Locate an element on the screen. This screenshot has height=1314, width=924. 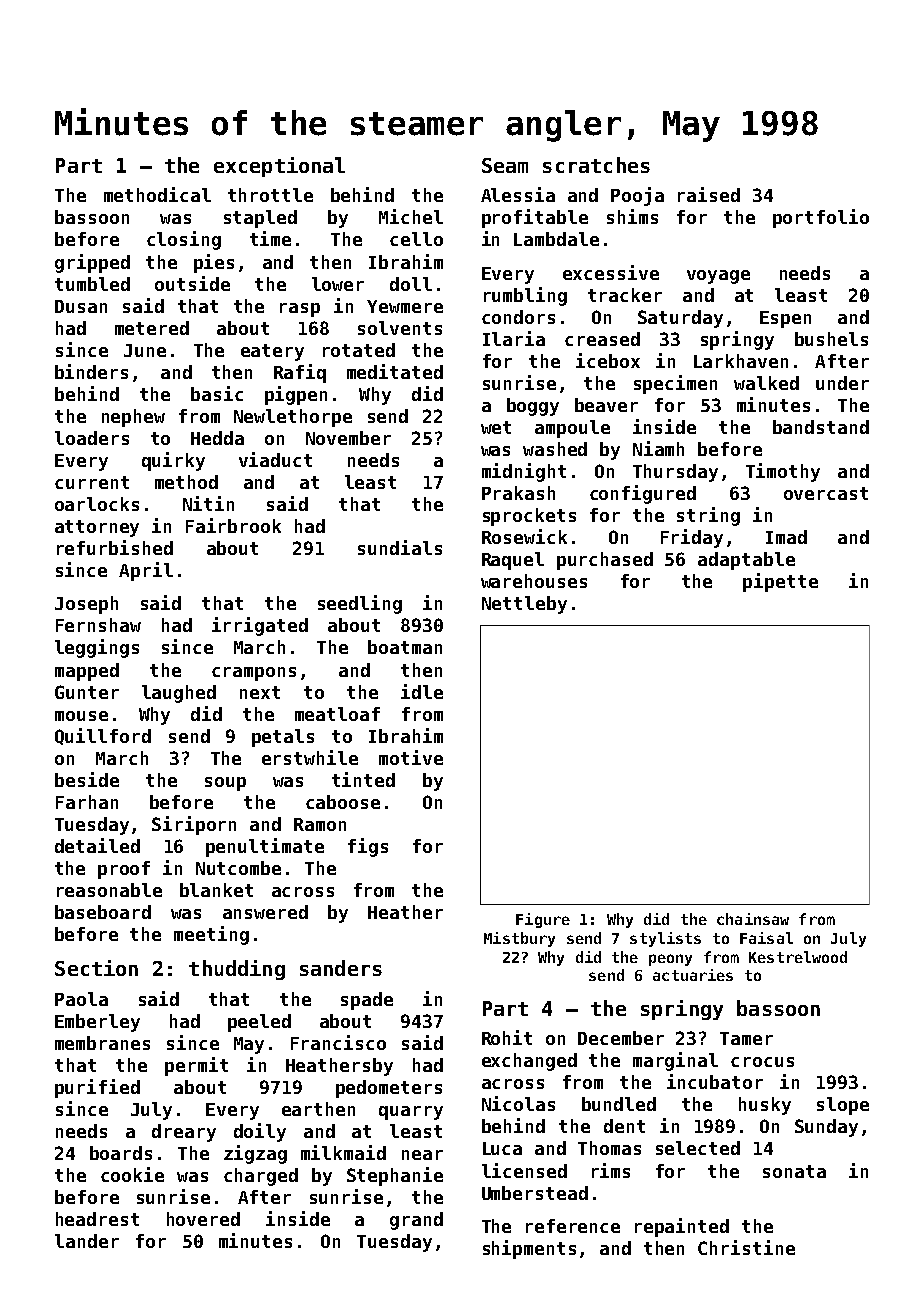
Quillford is located at coordinates (103, 736).
